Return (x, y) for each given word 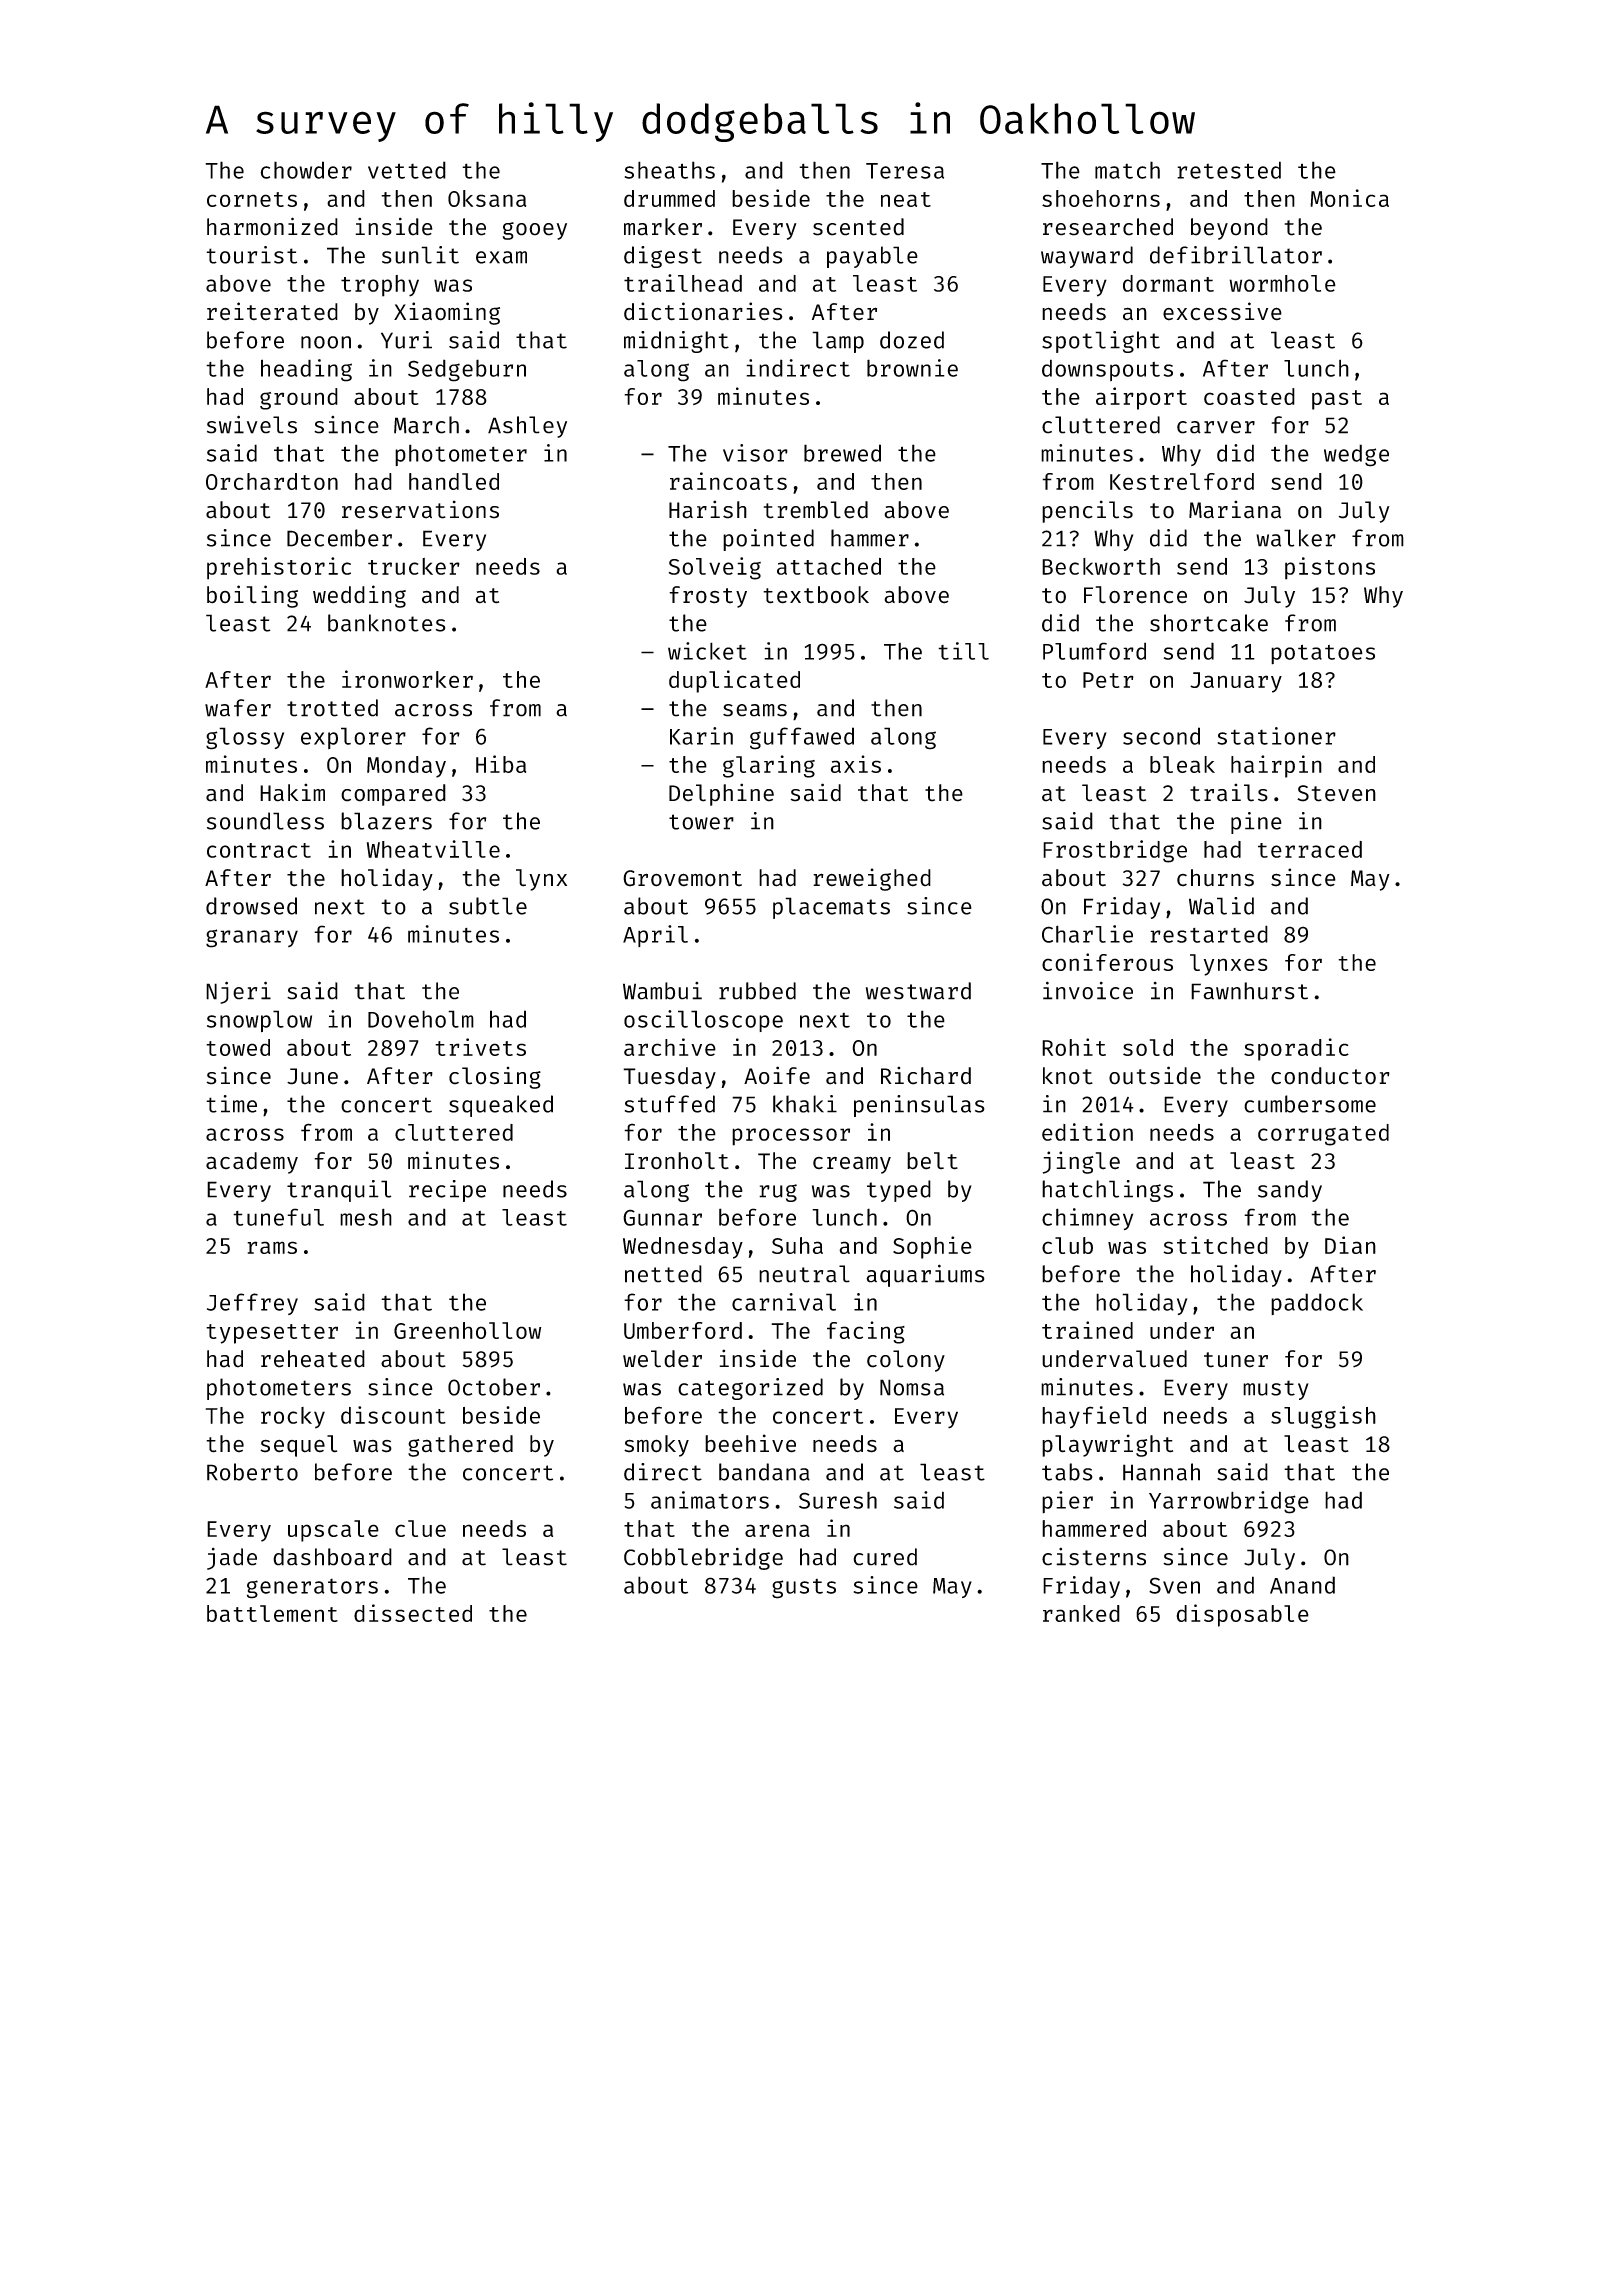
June (312, 1076)
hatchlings (1107, 1191)
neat (906, 199)
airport (1141, 398)
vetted (407, 170)
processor (791, 1137)
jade (232, 1559)
